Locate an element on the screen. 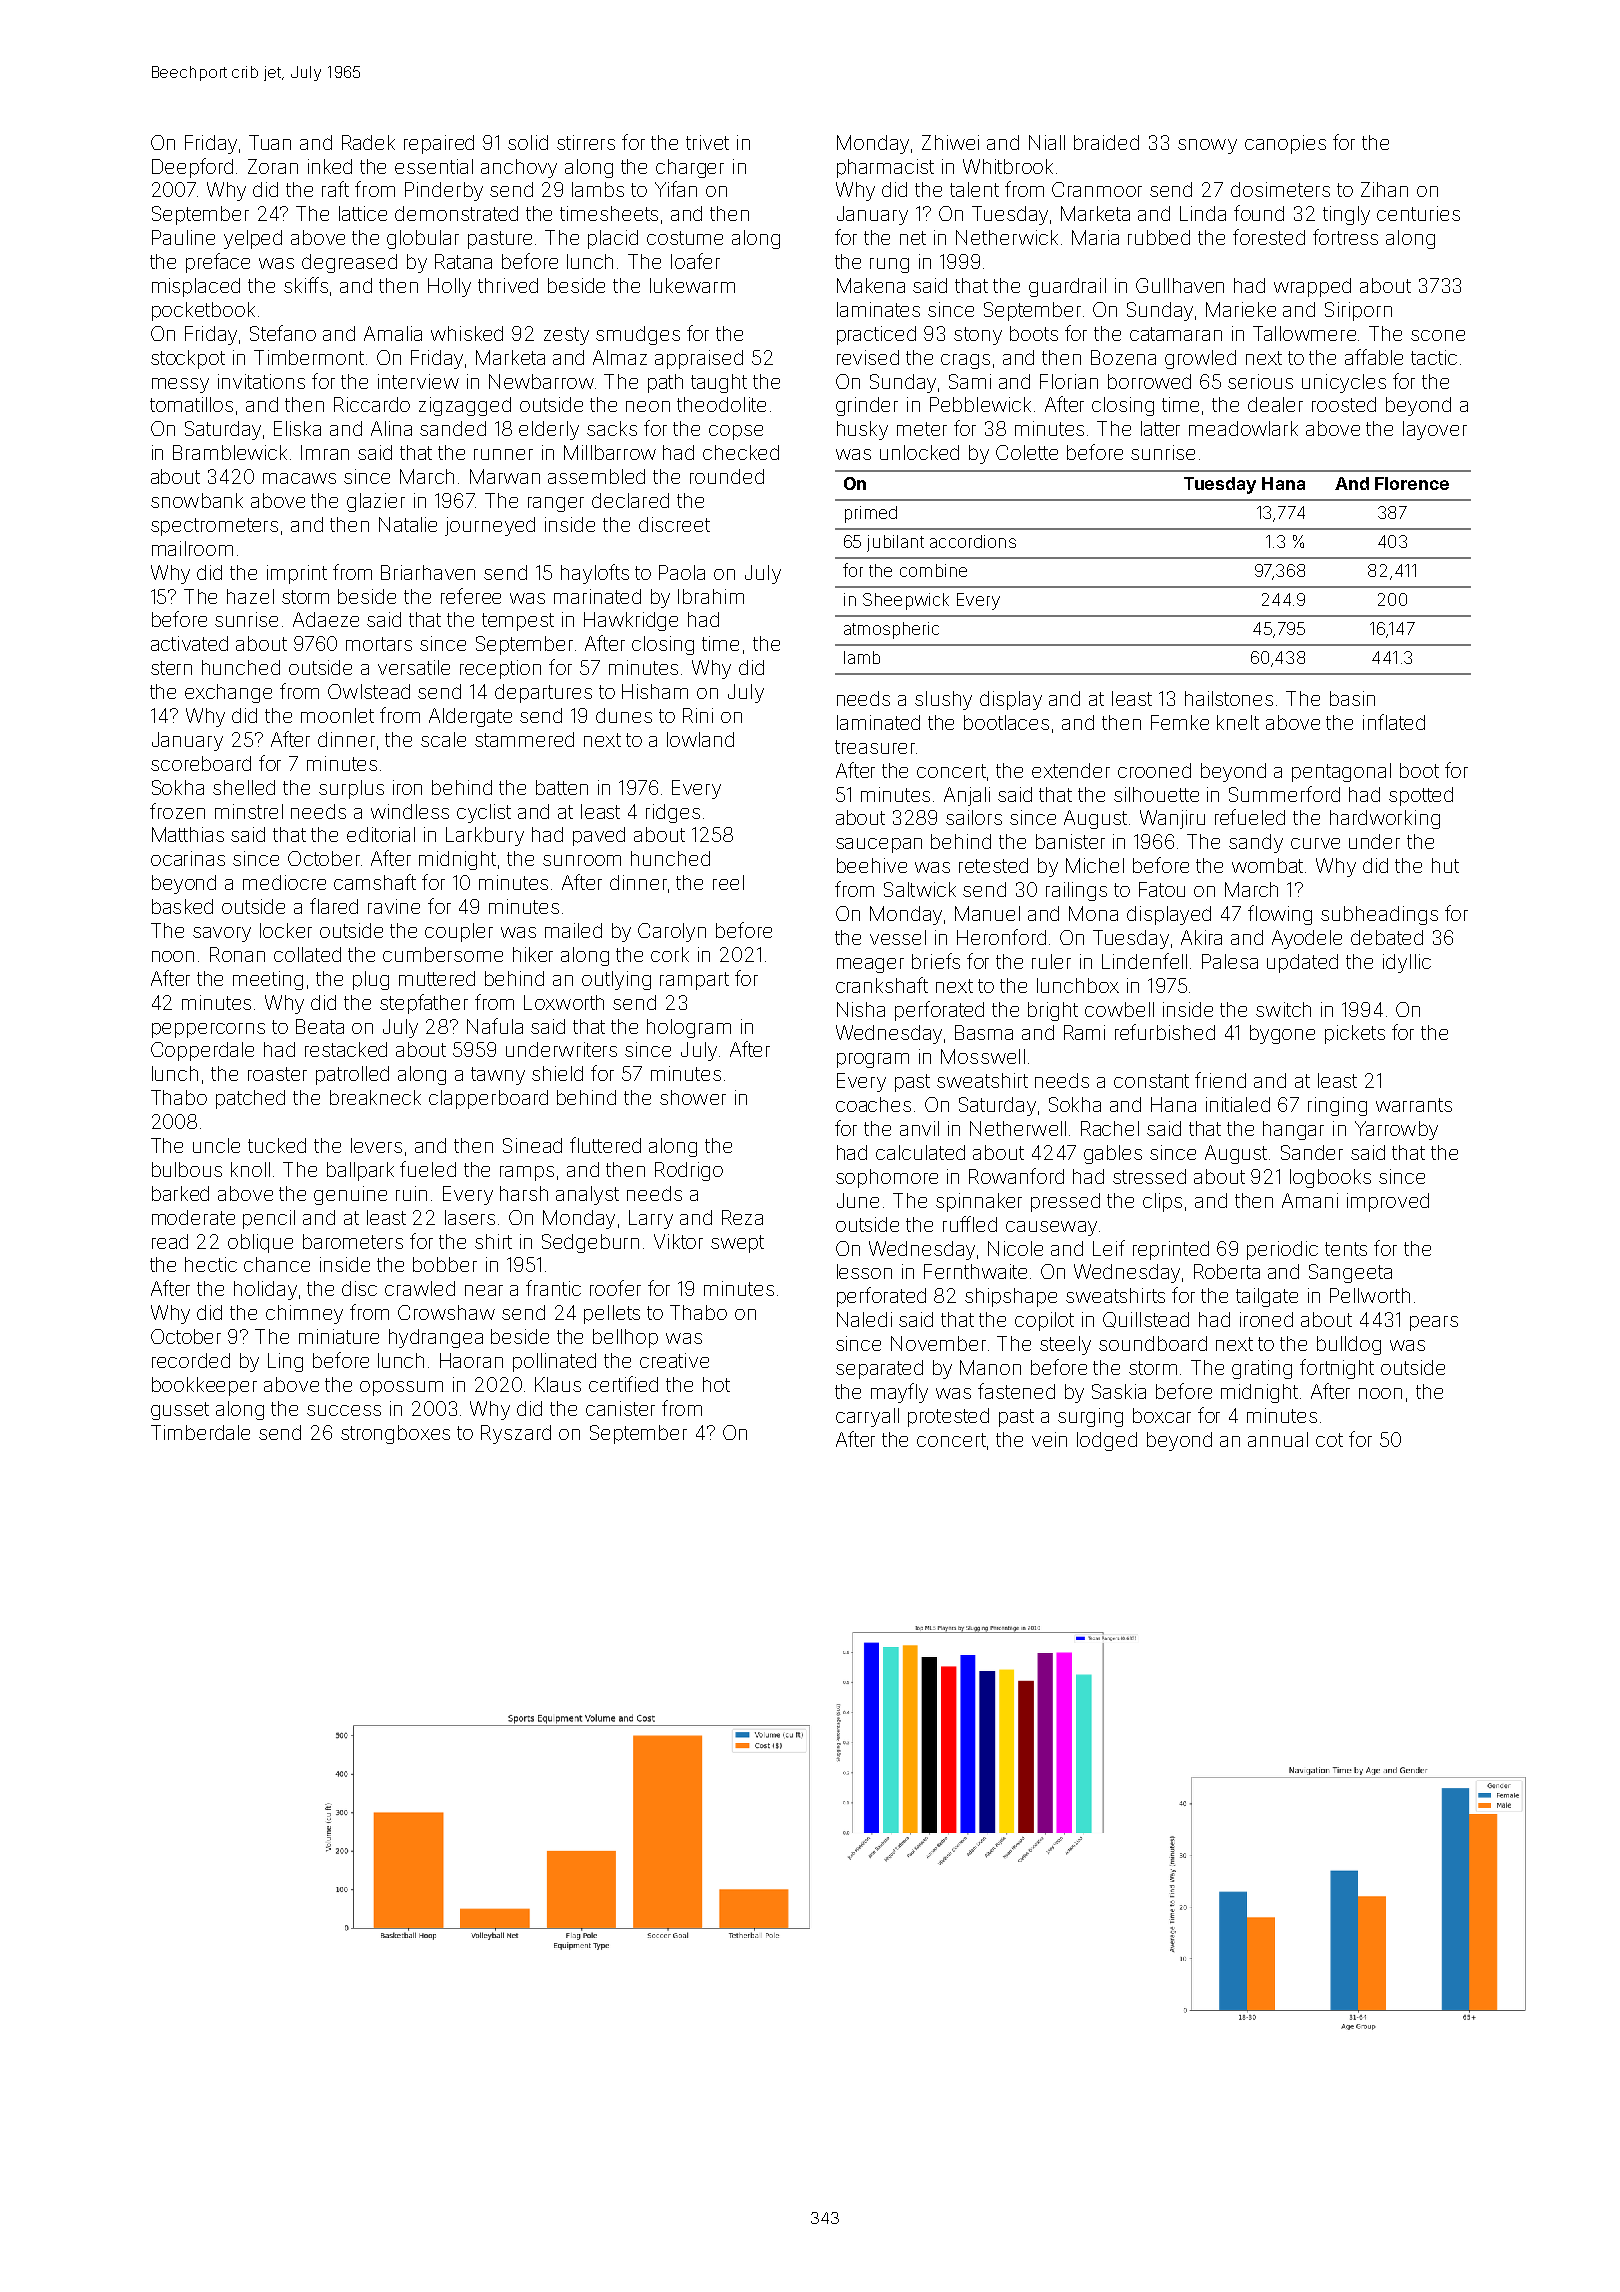 The height and width of the screenshot is (2292, 1620). patched is located at coordinates (250, 1099).
